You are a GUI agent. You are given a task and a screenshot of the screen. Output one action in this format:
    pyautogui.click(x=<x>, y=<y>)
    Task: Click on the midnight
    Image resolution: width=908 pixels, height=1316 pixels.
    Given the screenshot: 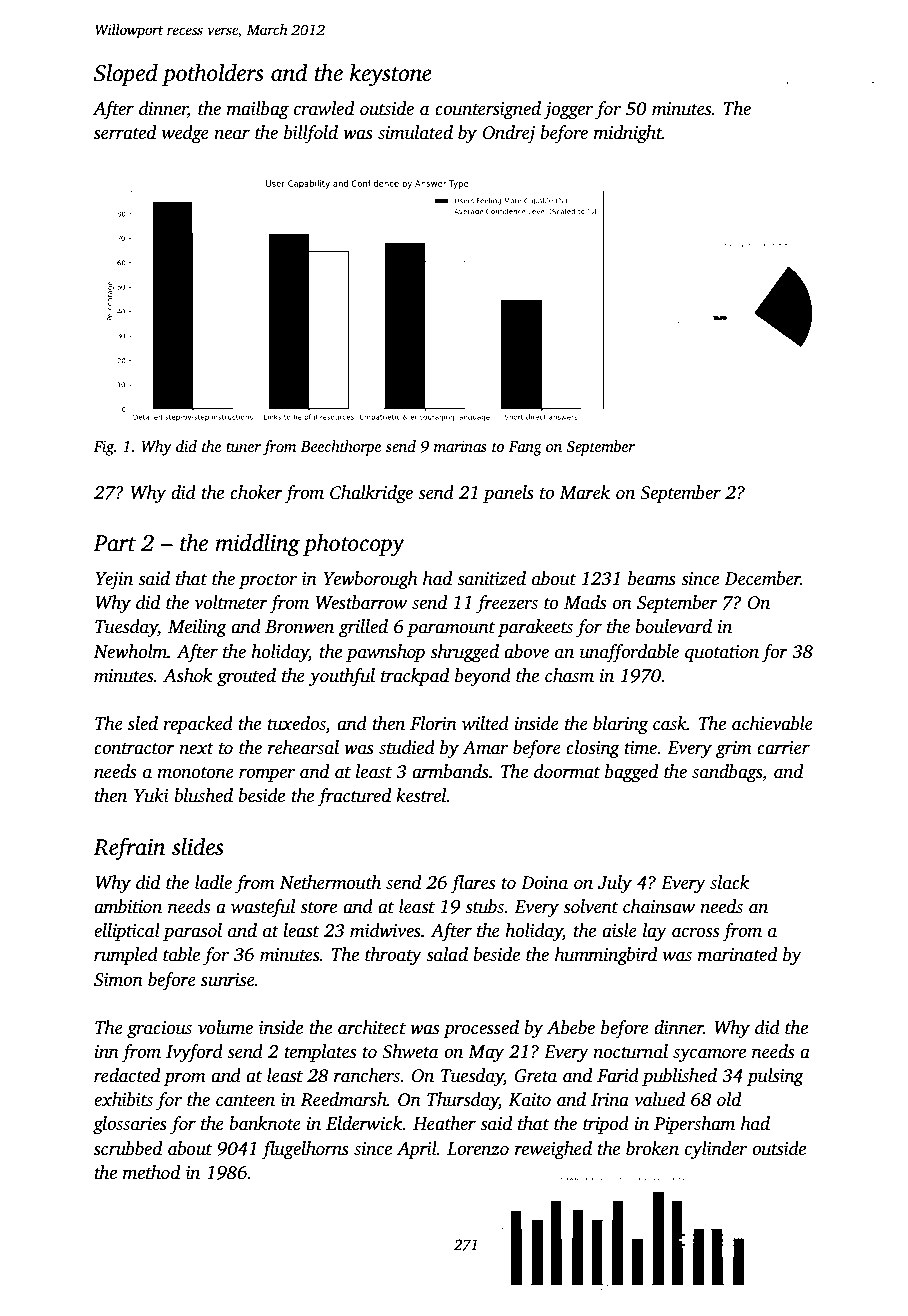 What is the action you would take?
    pyautogui.click(x=628, y=134)
